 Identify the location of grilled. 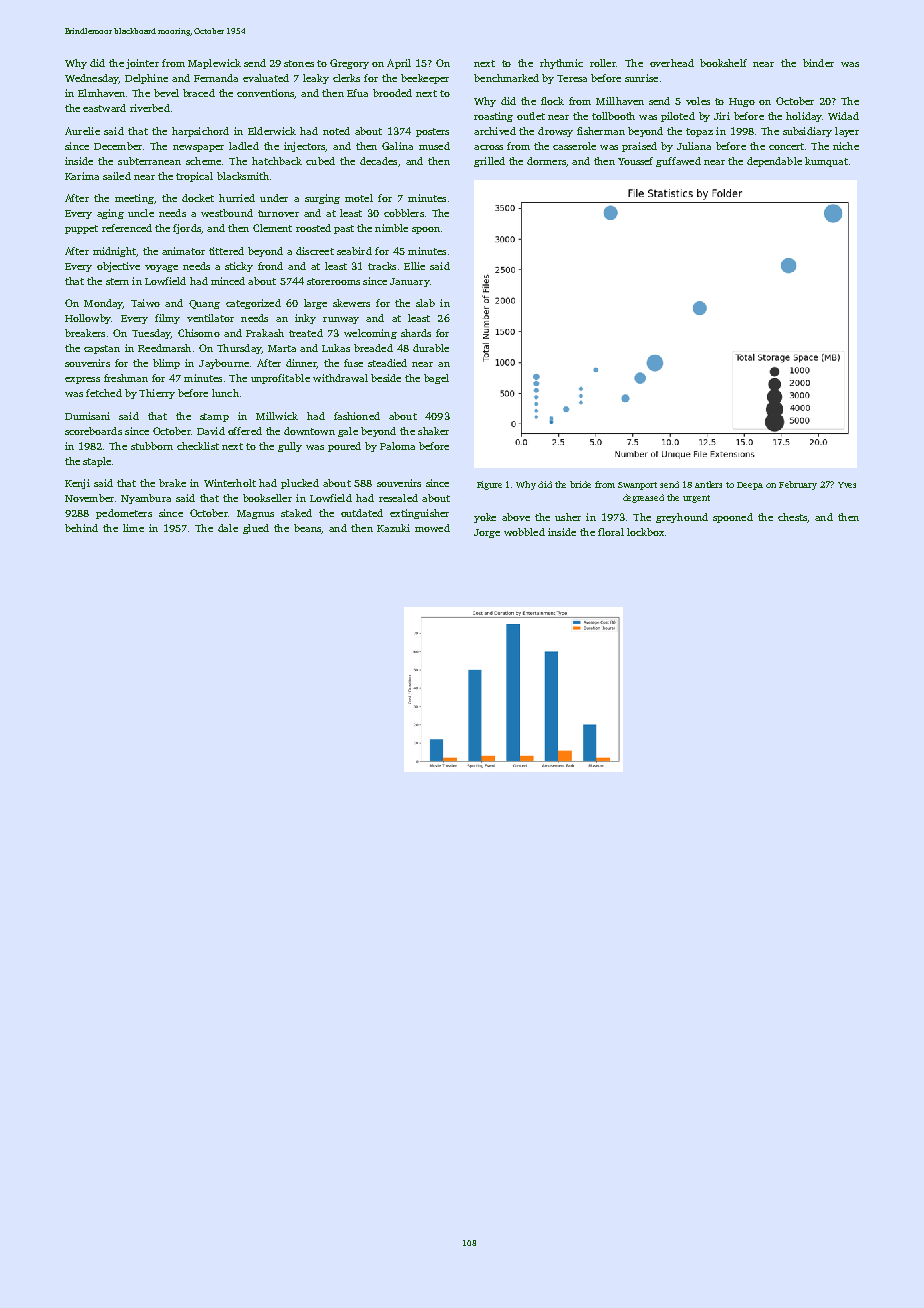
(489, 162).
